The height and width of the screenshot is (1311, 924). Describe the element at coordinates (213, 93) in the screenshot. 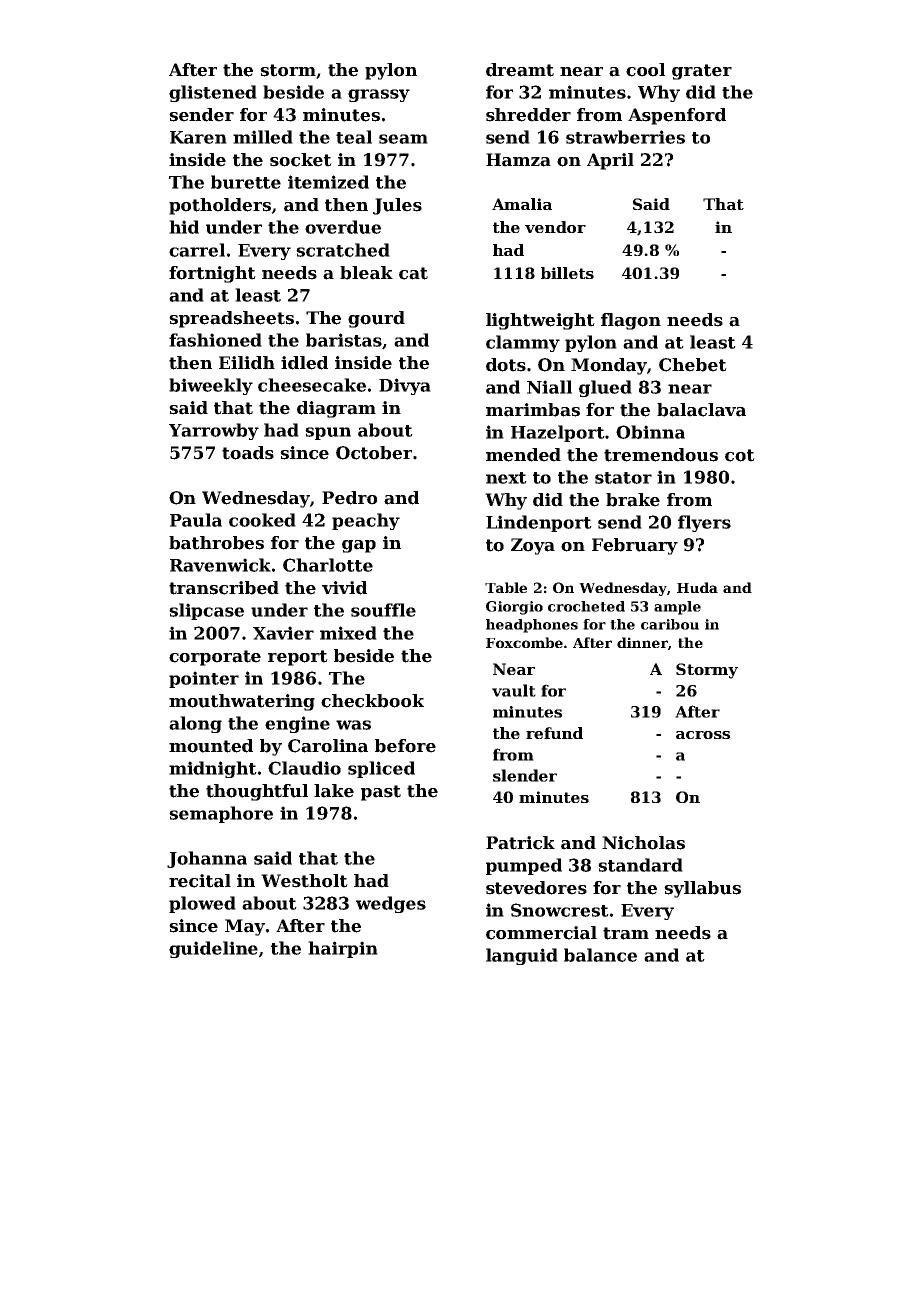

I see `glistened` at that location.
